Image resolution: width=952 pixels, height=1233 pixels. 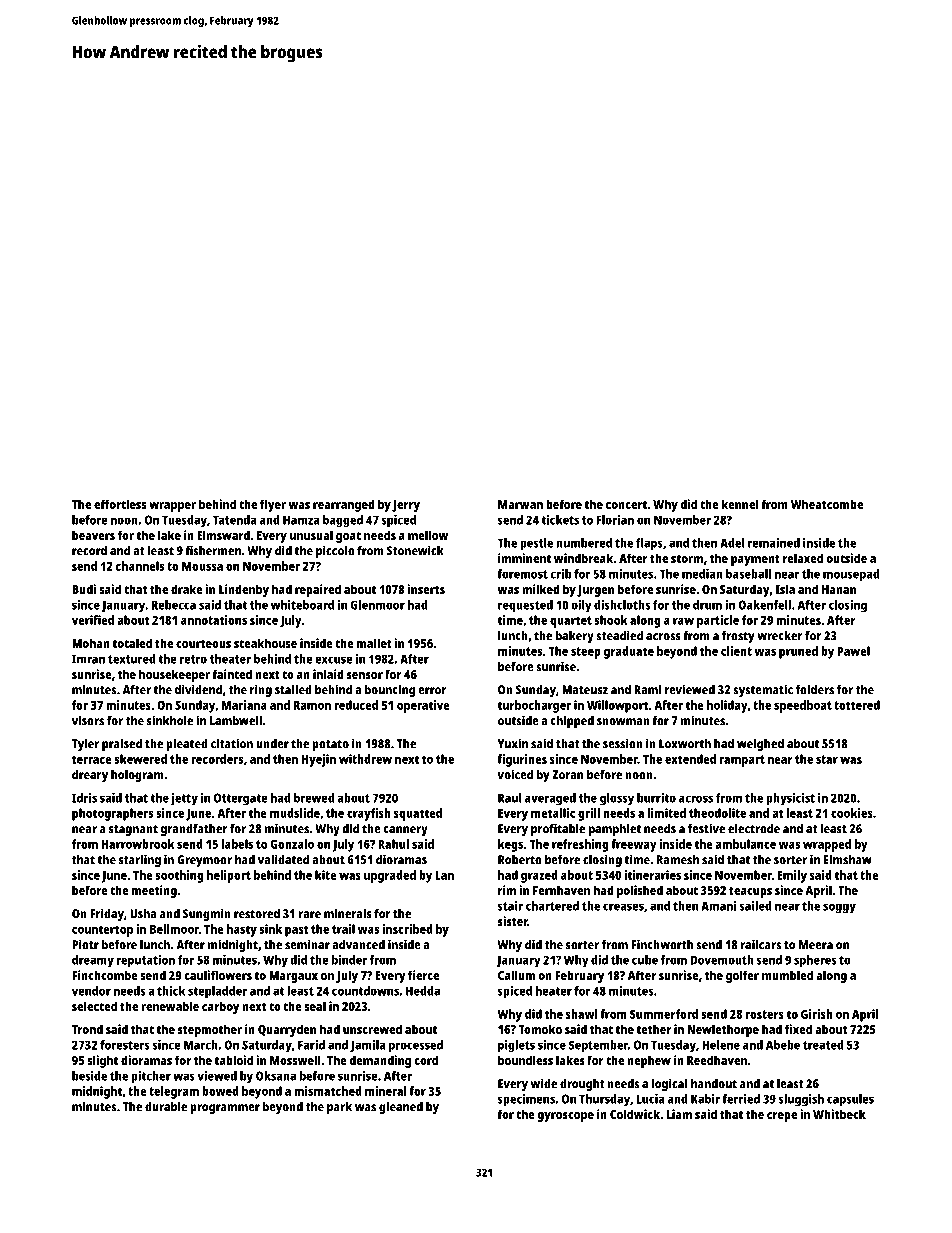 What do you see at coordinates (827, 504) in the screenshot?
I see `Wheatcombe` at bounding box center [827, 504].
